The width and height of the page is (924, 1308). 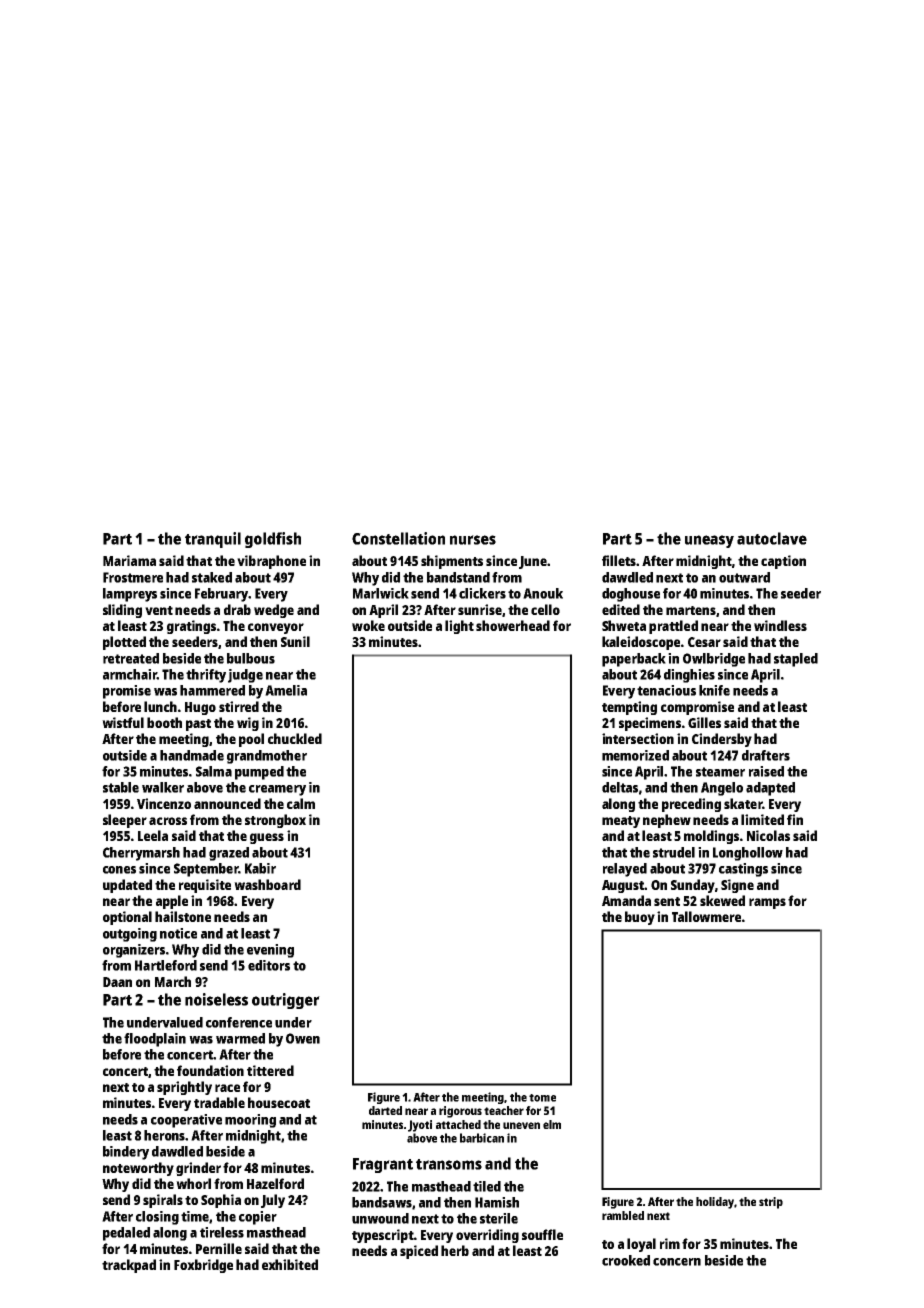 I want to click on holiday, so click(x=715, y=1203).
